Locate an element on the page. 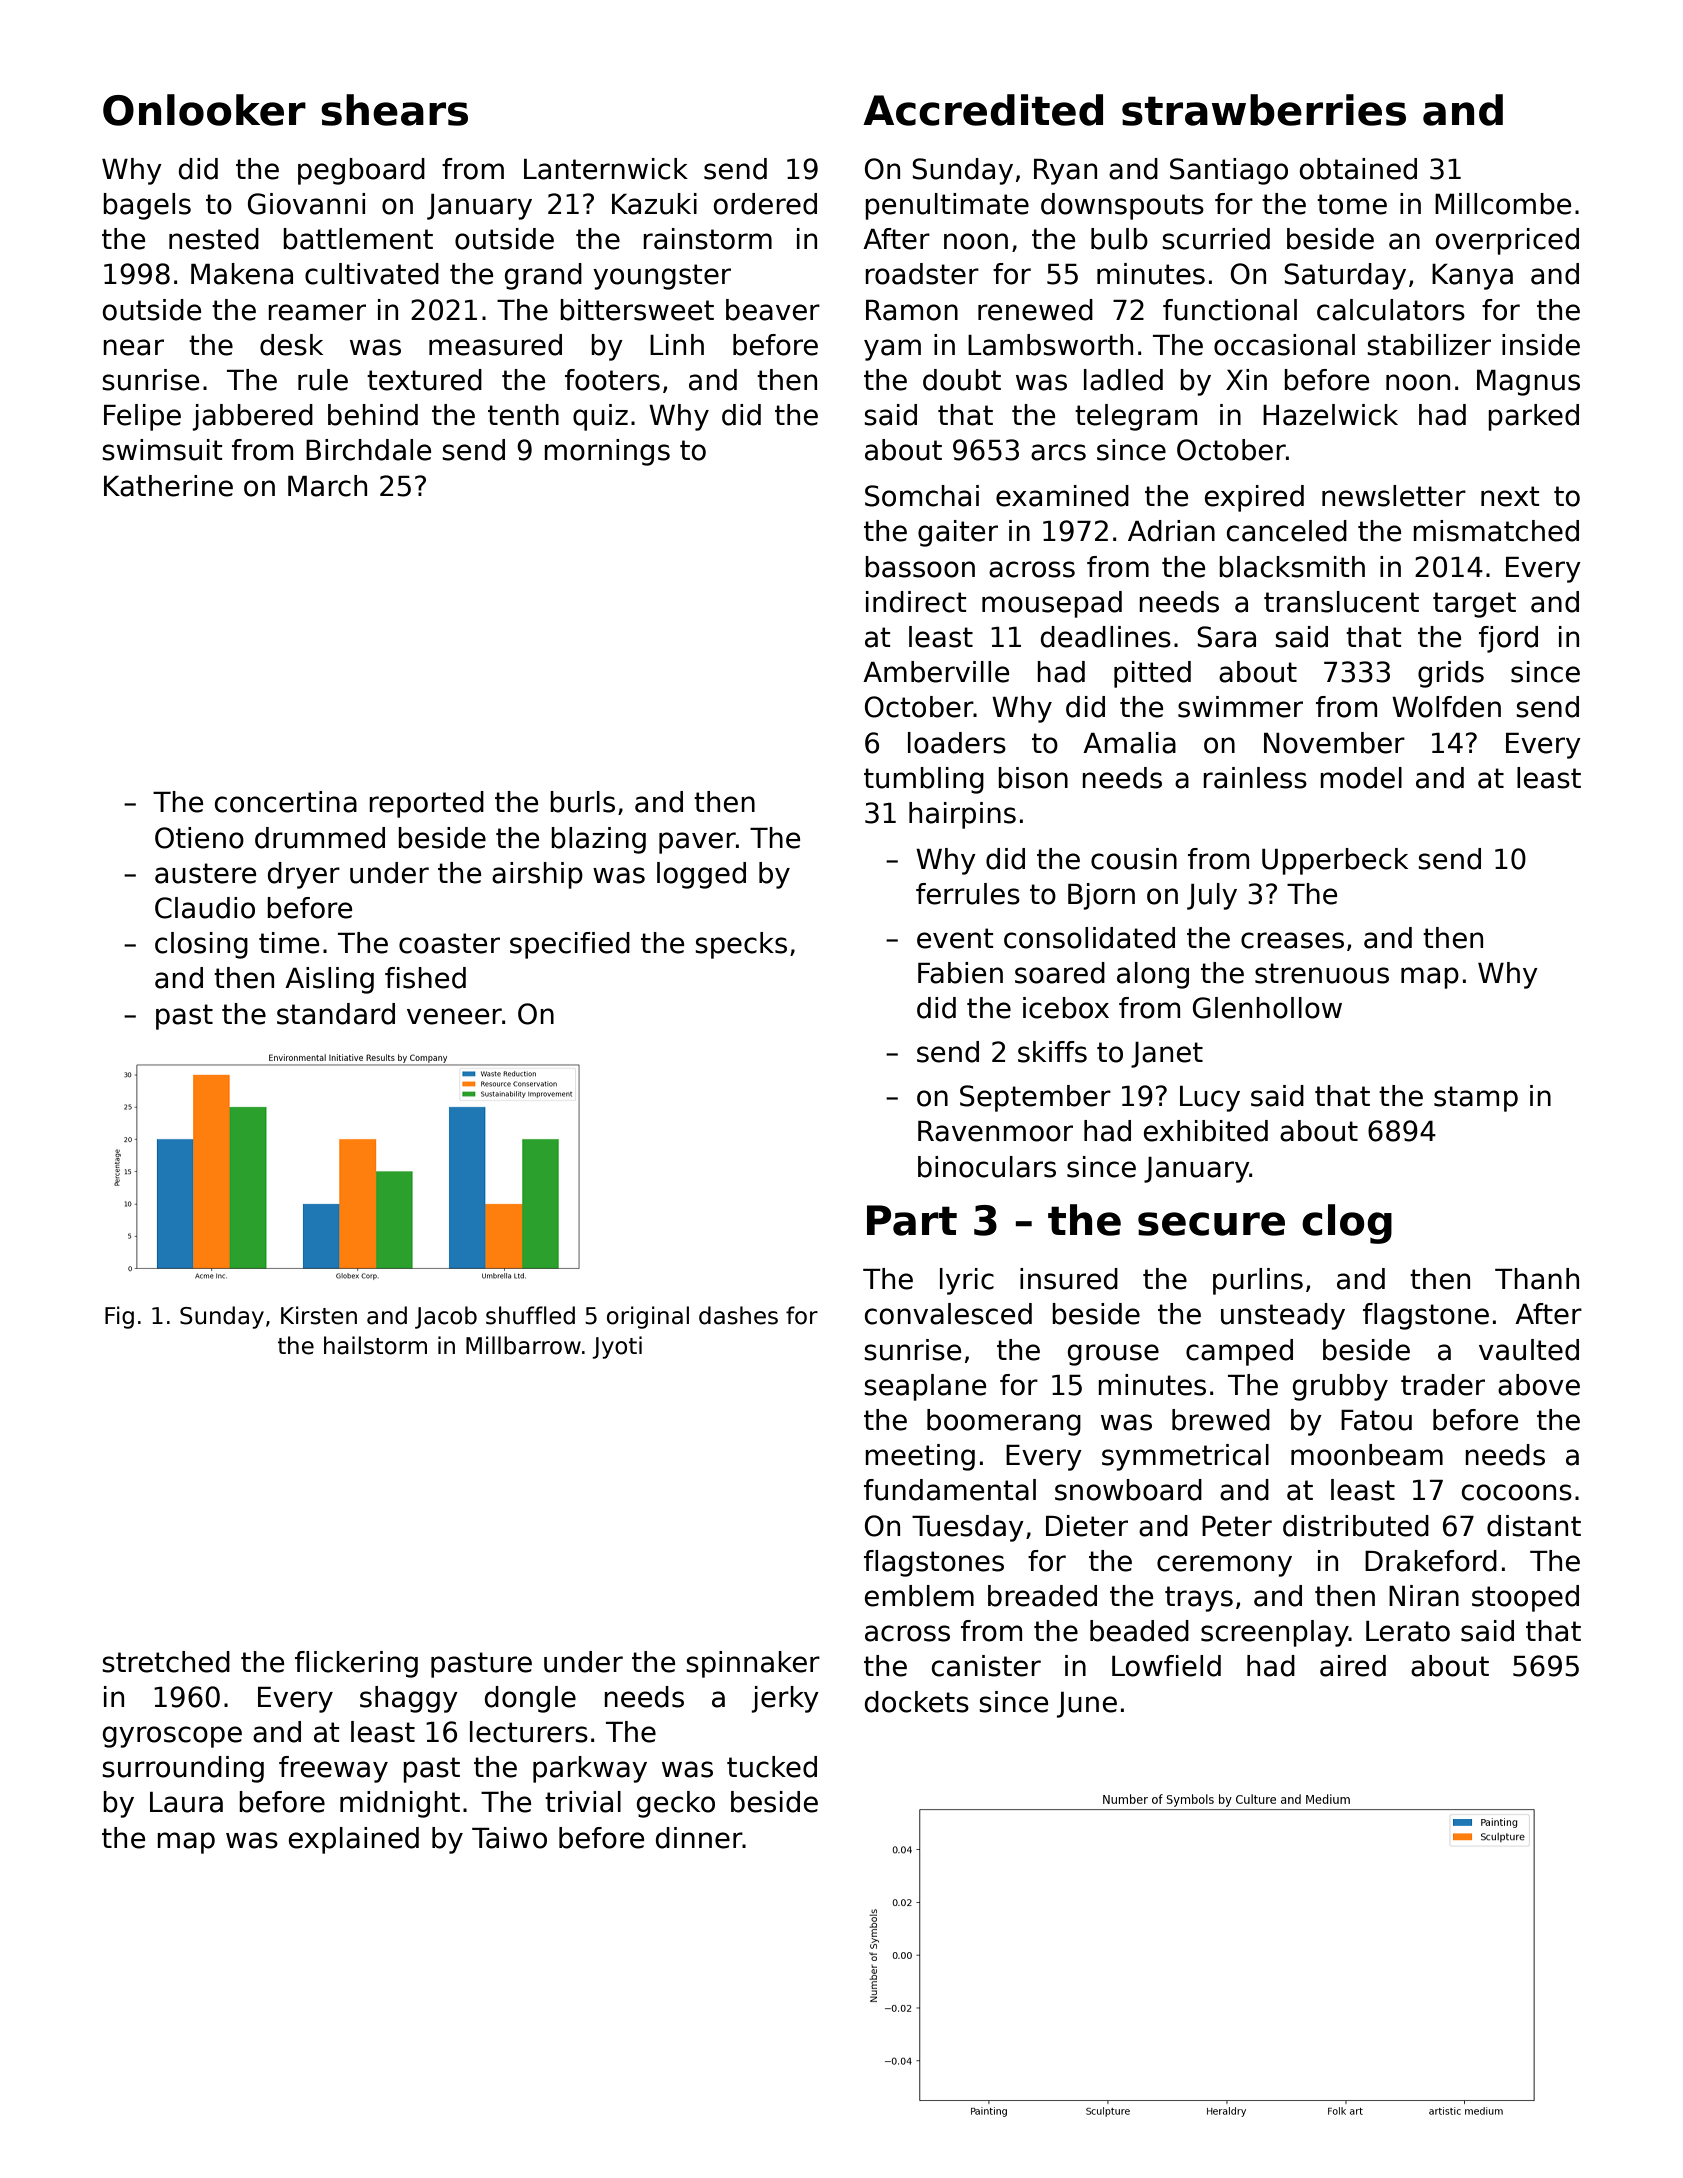  gyroscope is located at coordinates (172, 1737).
